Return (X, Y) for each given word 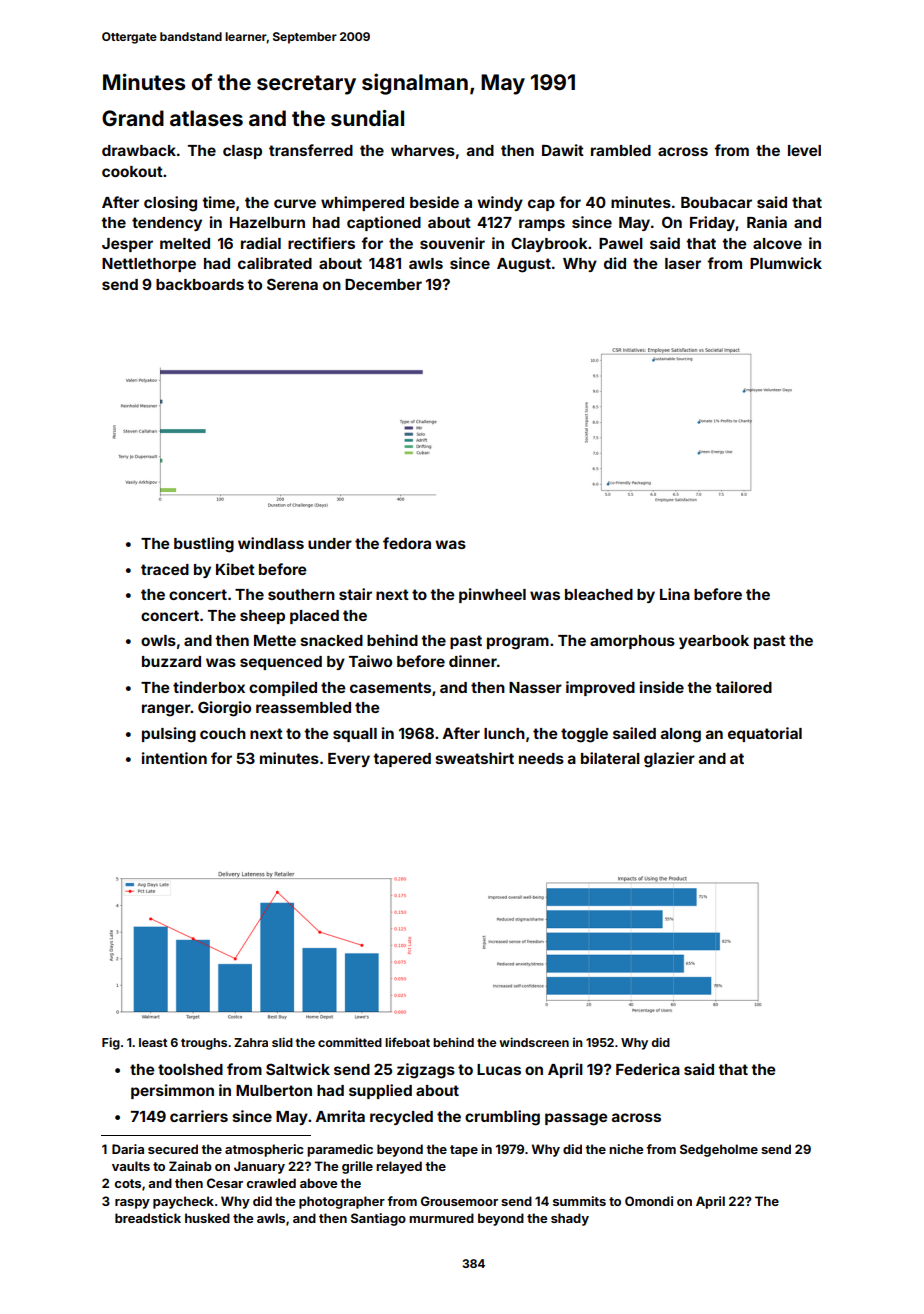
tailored (743, 687)
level (804, 150)
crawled (271, 1183)
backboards (200, 284)
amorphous (632, 642)
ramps (542, 225)
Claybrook (549, 244)
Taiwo (370, 661)
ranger (166, 710)
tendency (167, 224)
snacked (332, 640)
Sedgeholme (719, 1150)
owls (158, 640)
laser (683, 263)
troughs (204, 1044)
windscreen (534, 1042)
